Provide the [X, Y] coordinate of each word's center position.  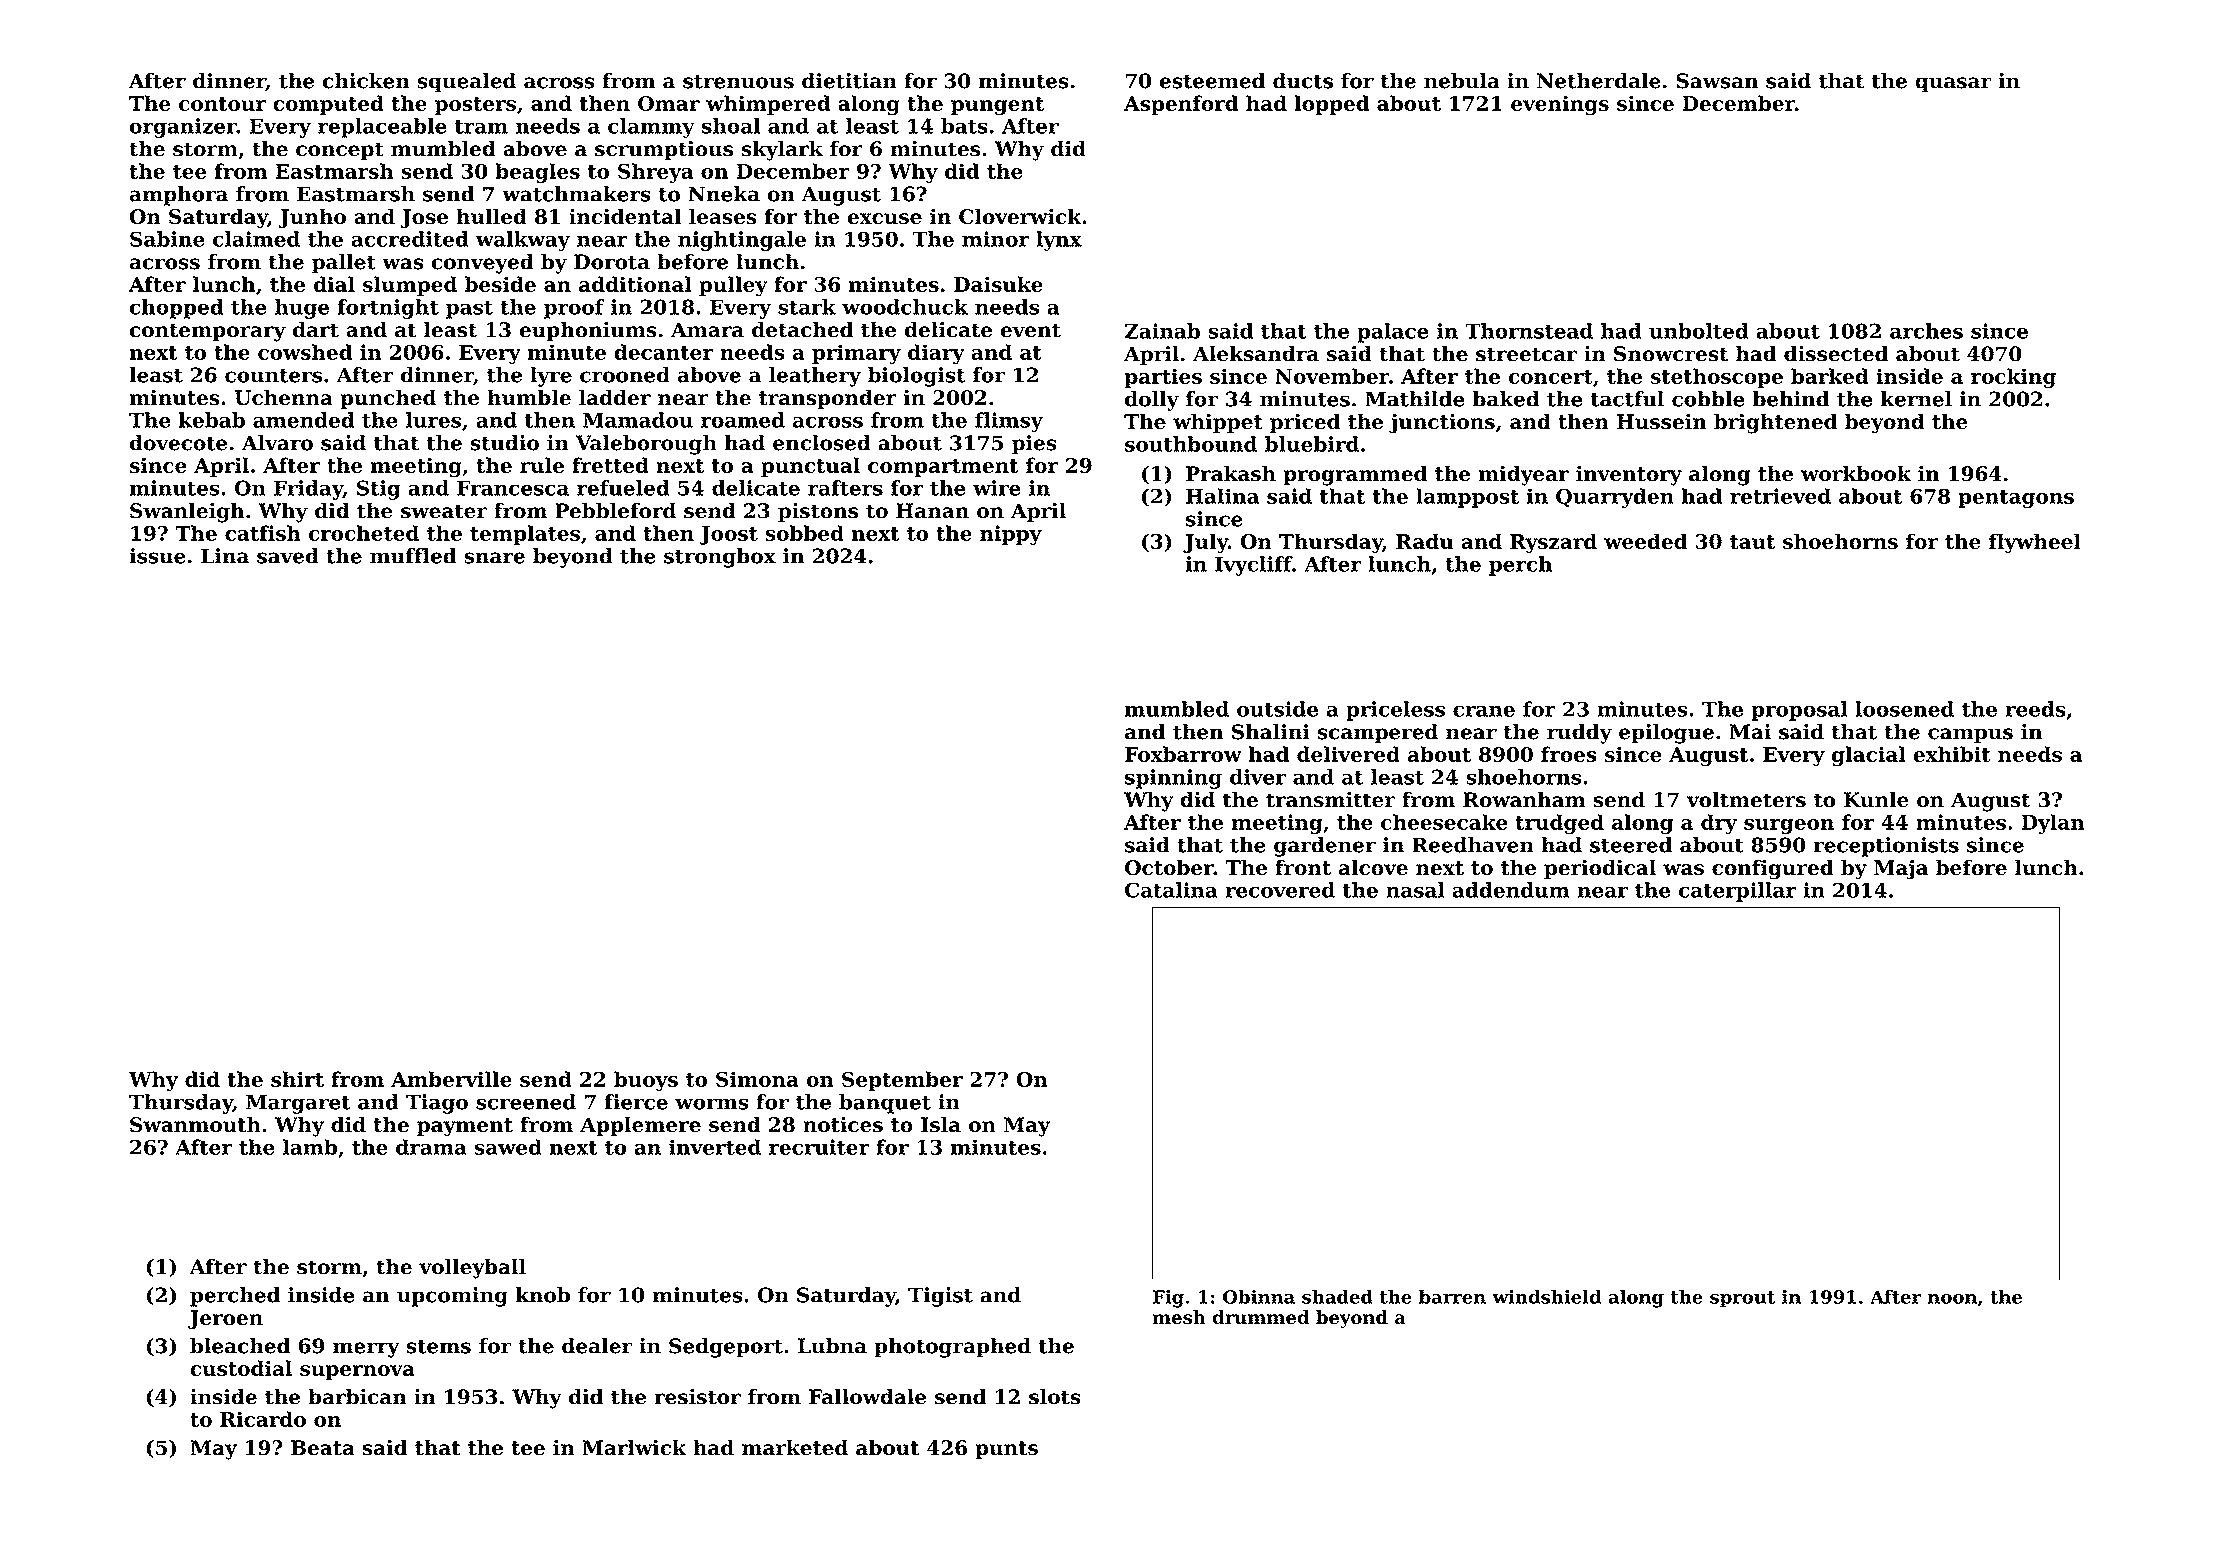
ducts [1303, 81]
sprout [1742, 1299]
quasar [1953, 85]
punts [1006, 1450]
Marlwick [634, 1447]
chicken [366, 81]
